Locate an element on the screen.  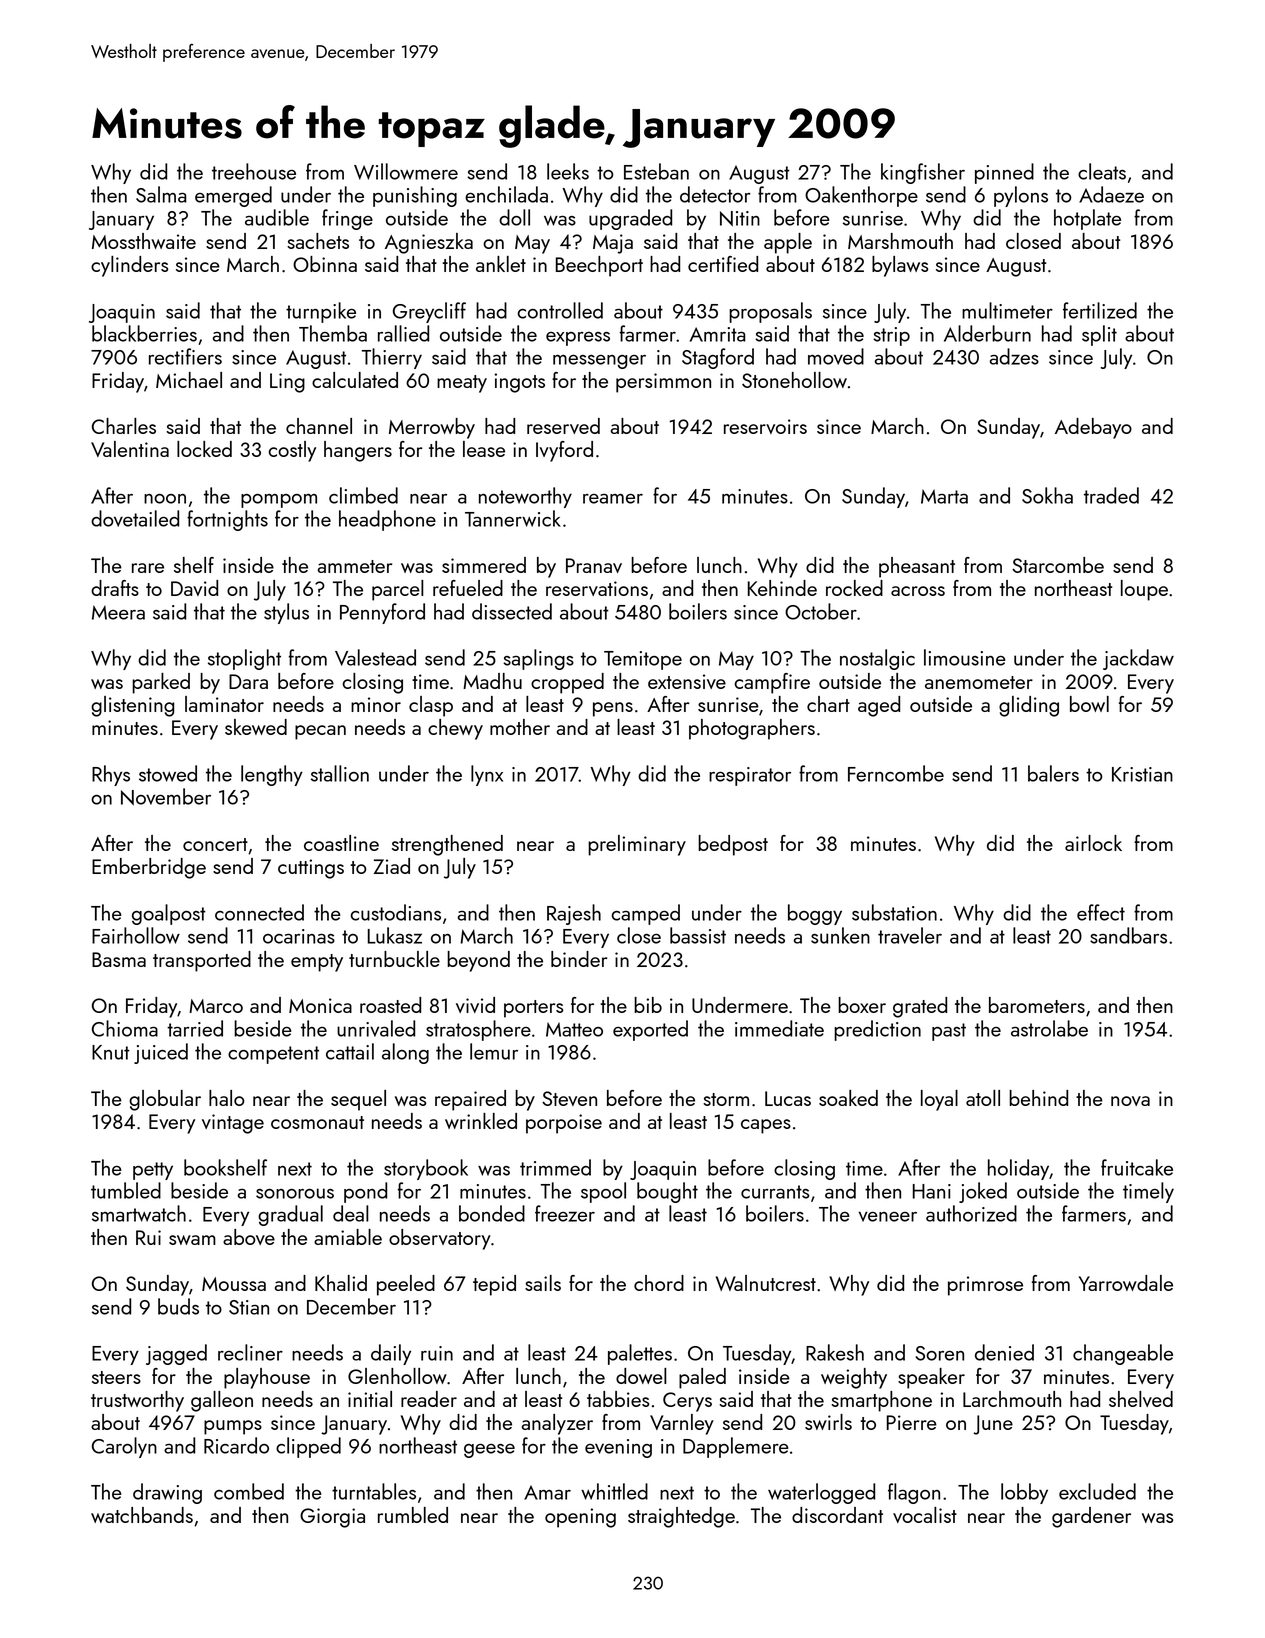
Basma is located at coordinates (119, 959).
